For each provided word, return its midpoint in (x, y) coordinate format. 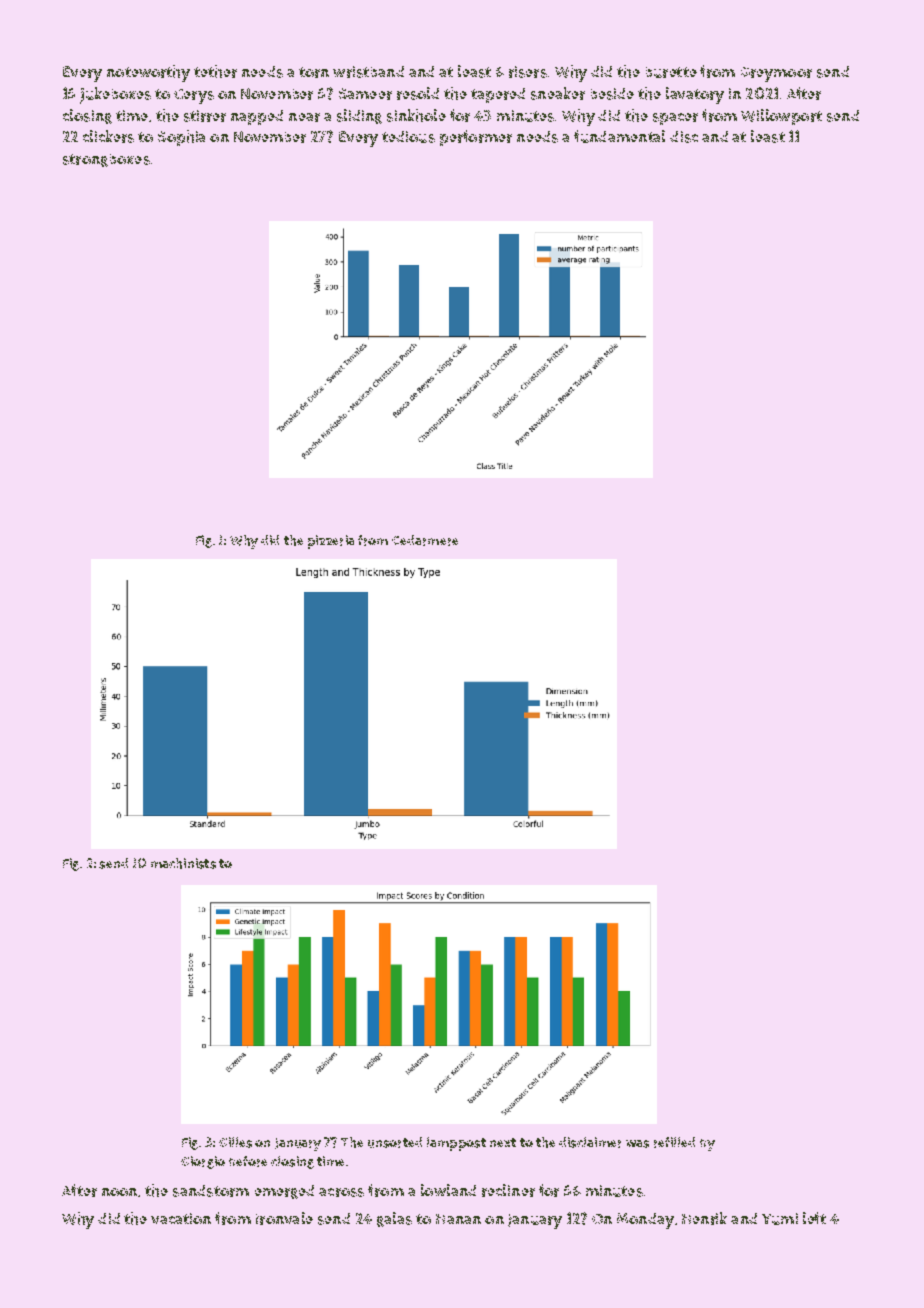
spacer (675, 119)
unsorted (395, 1142)
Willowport (781, 117)
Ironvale (284, 1218)
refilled (674, 1142)
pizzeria (331, 542)
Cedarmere (425, 540)
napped (257, 117)
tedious (408, 137)
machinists (183, 863)
